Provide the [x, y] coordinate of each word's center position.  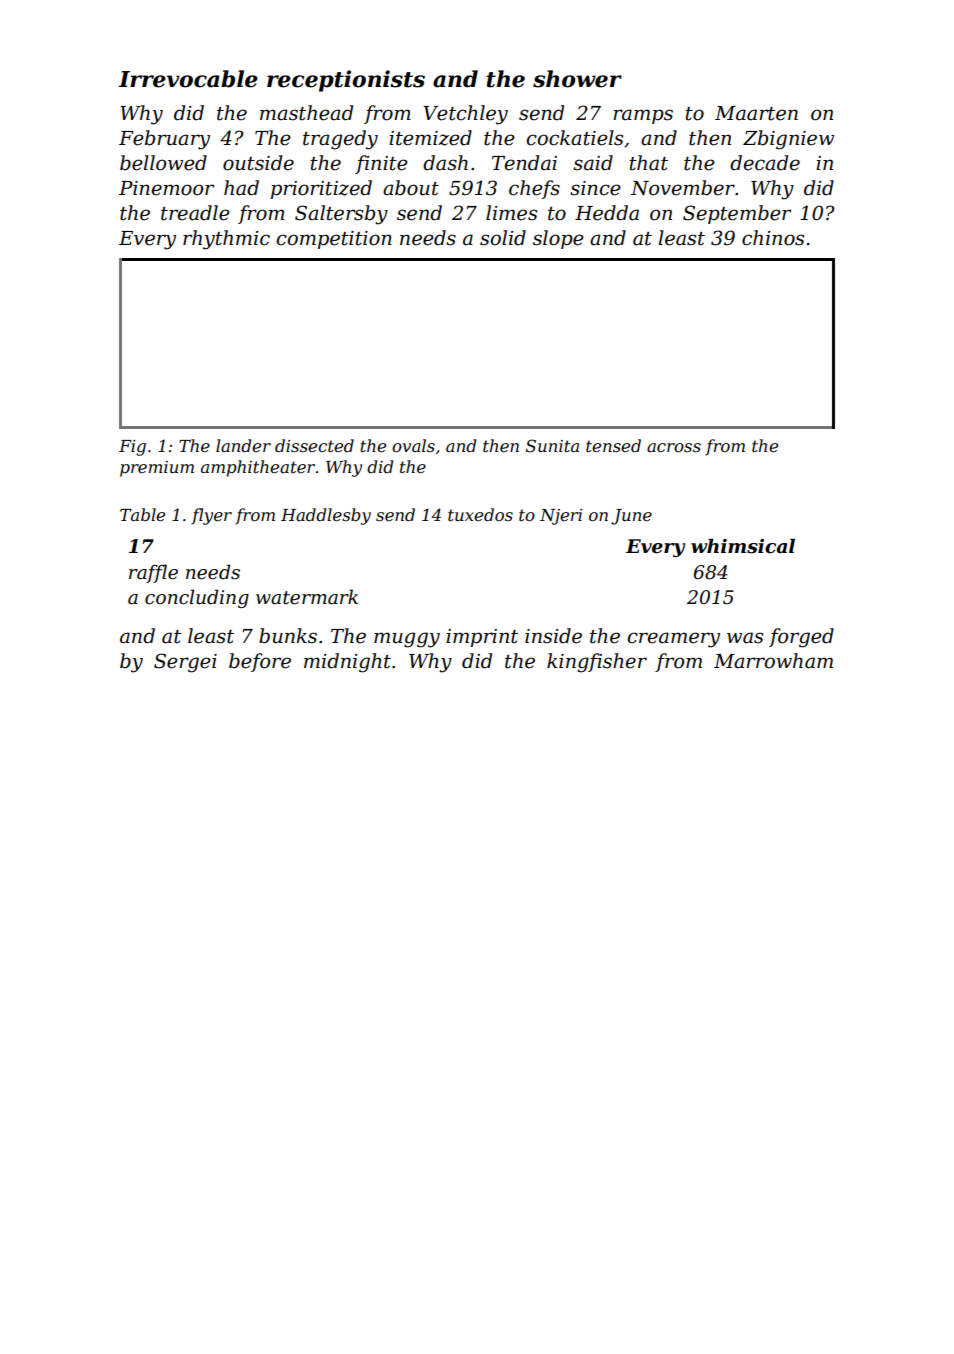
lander [243, 445]
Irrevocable [188, 79]
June [631, 517]
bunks [288, 636]
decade [765, 163]
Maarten [756, 113]
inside [553, 636]
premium [157, 469]
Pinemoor [166, 188]
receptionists [346, 81]
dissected [314, 445]
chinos [773, 238]
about [411, 188]
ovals [413, 445]
